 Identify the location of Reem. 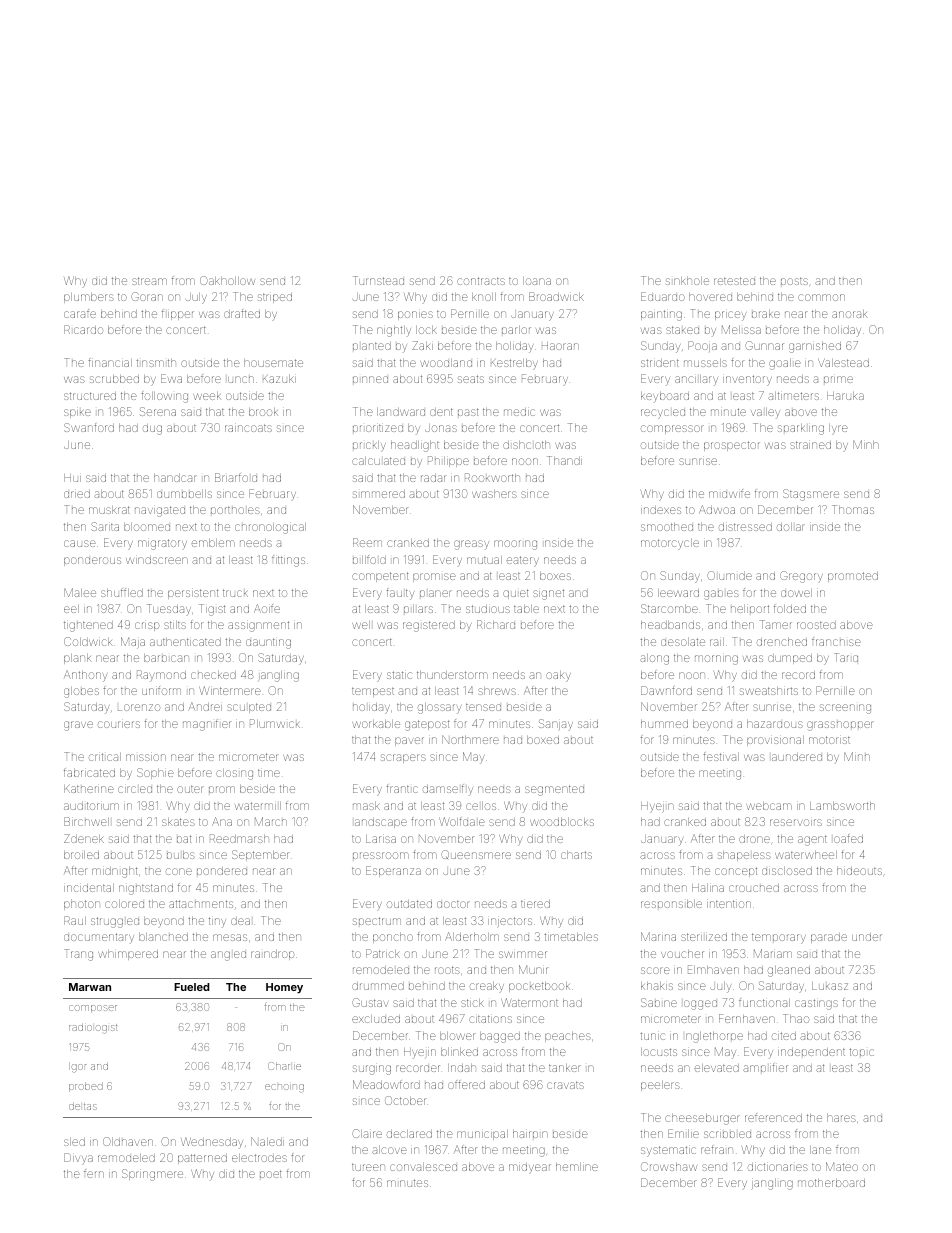
(367, 542).
